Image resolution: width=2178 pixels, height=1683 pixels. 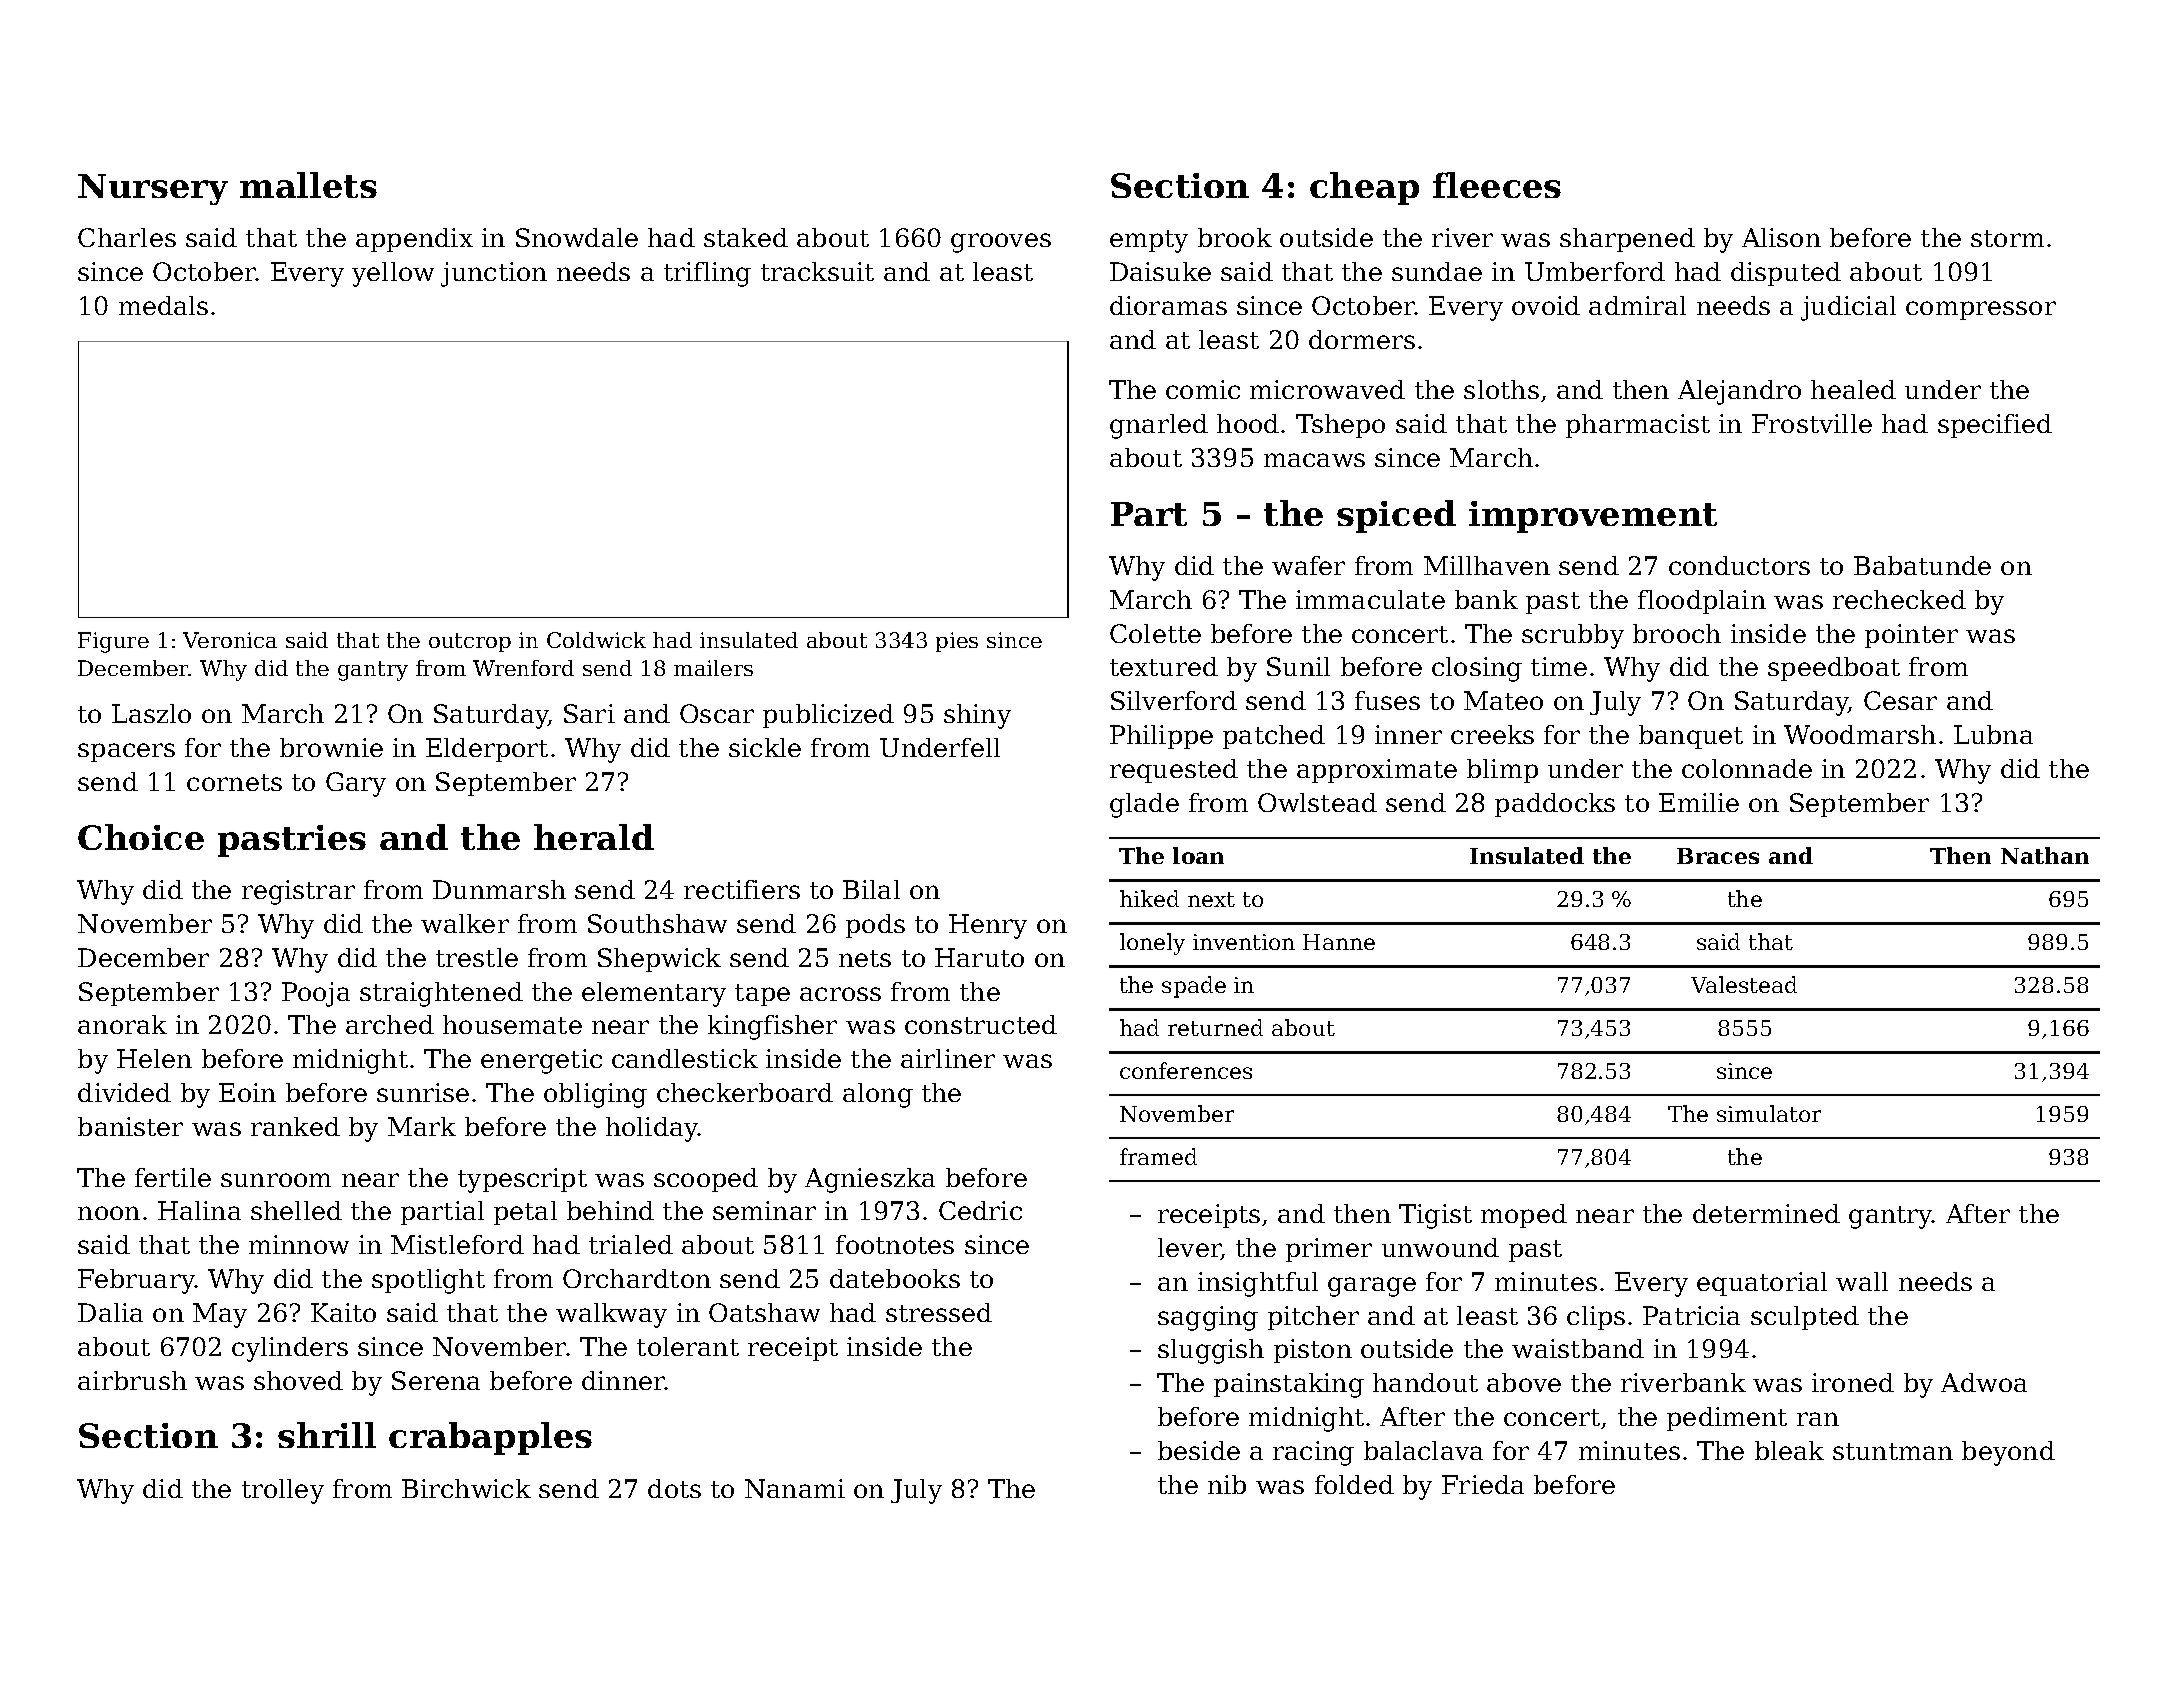 What do you see at coordinates (1396, 516) in the image?
I see `spiced` at bounding box center [1396, 516].
